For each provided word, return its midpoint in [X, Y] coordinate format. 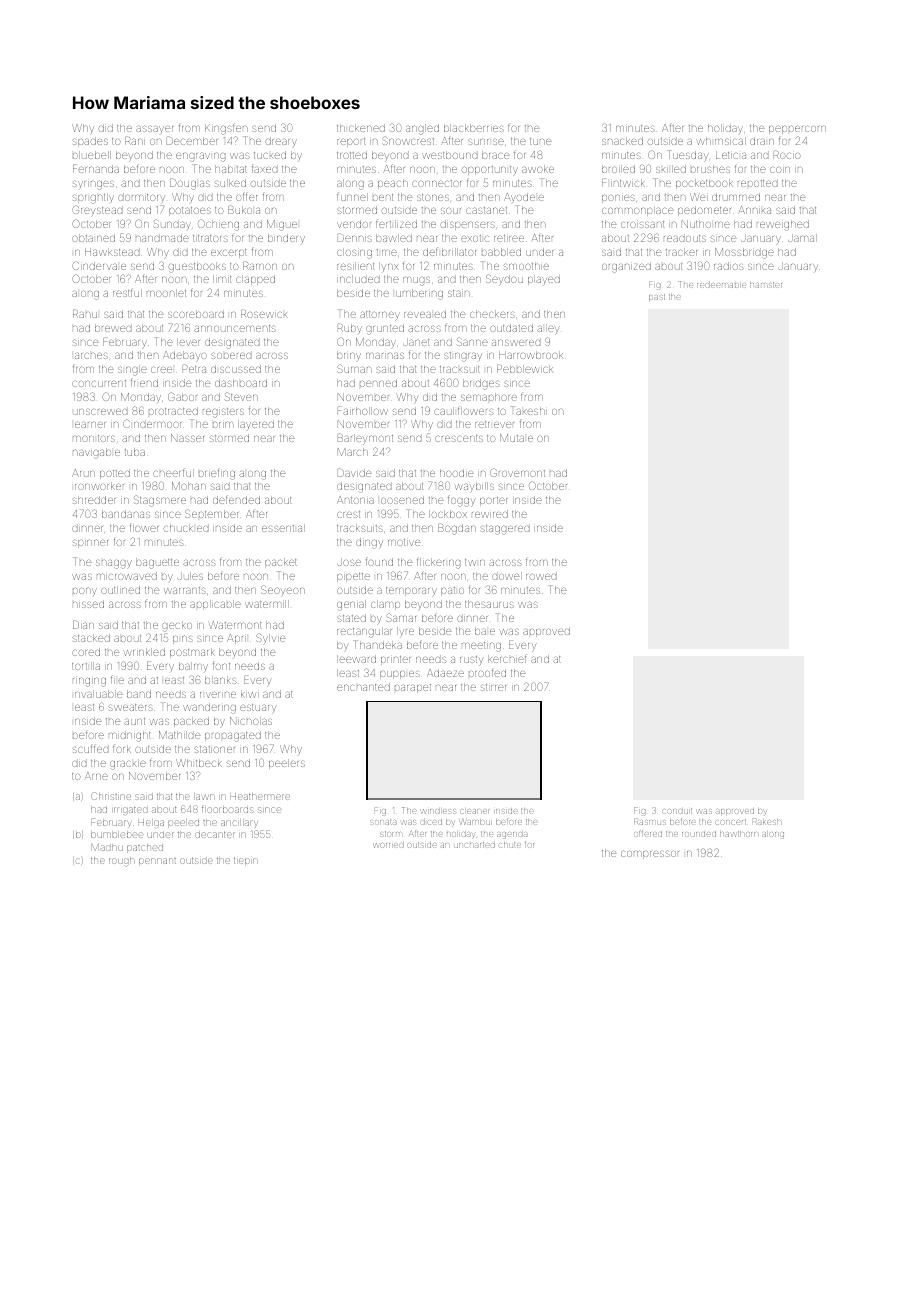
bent [383, 197]
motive [404, 542]
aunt [134, 721]
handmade [162, 238]
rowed [541, 577]
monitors [94, 438]
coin [780, 170]
